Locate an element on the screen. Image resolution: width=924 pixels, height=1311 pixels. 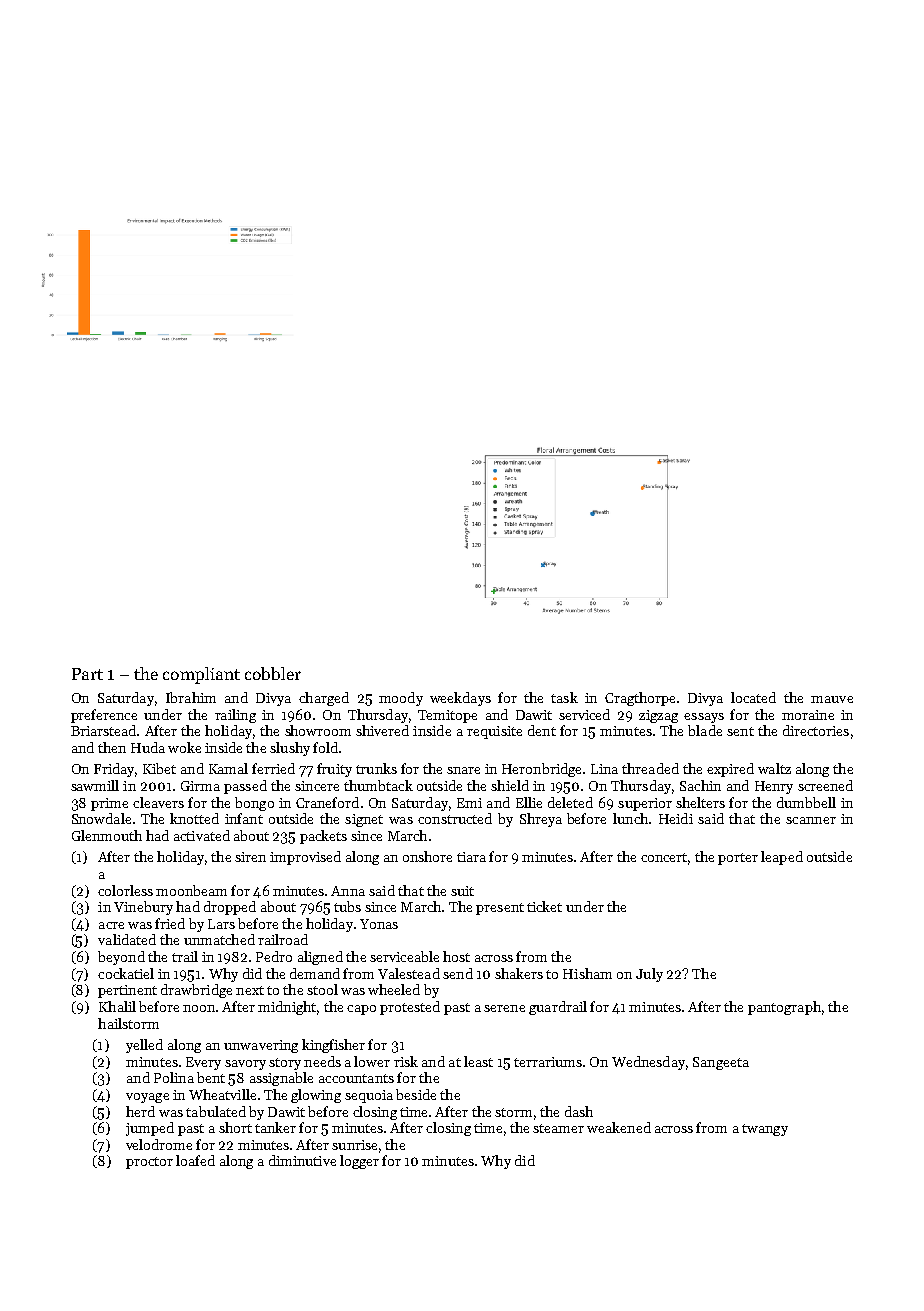
yelled is located at coordinates (144, 1046).
